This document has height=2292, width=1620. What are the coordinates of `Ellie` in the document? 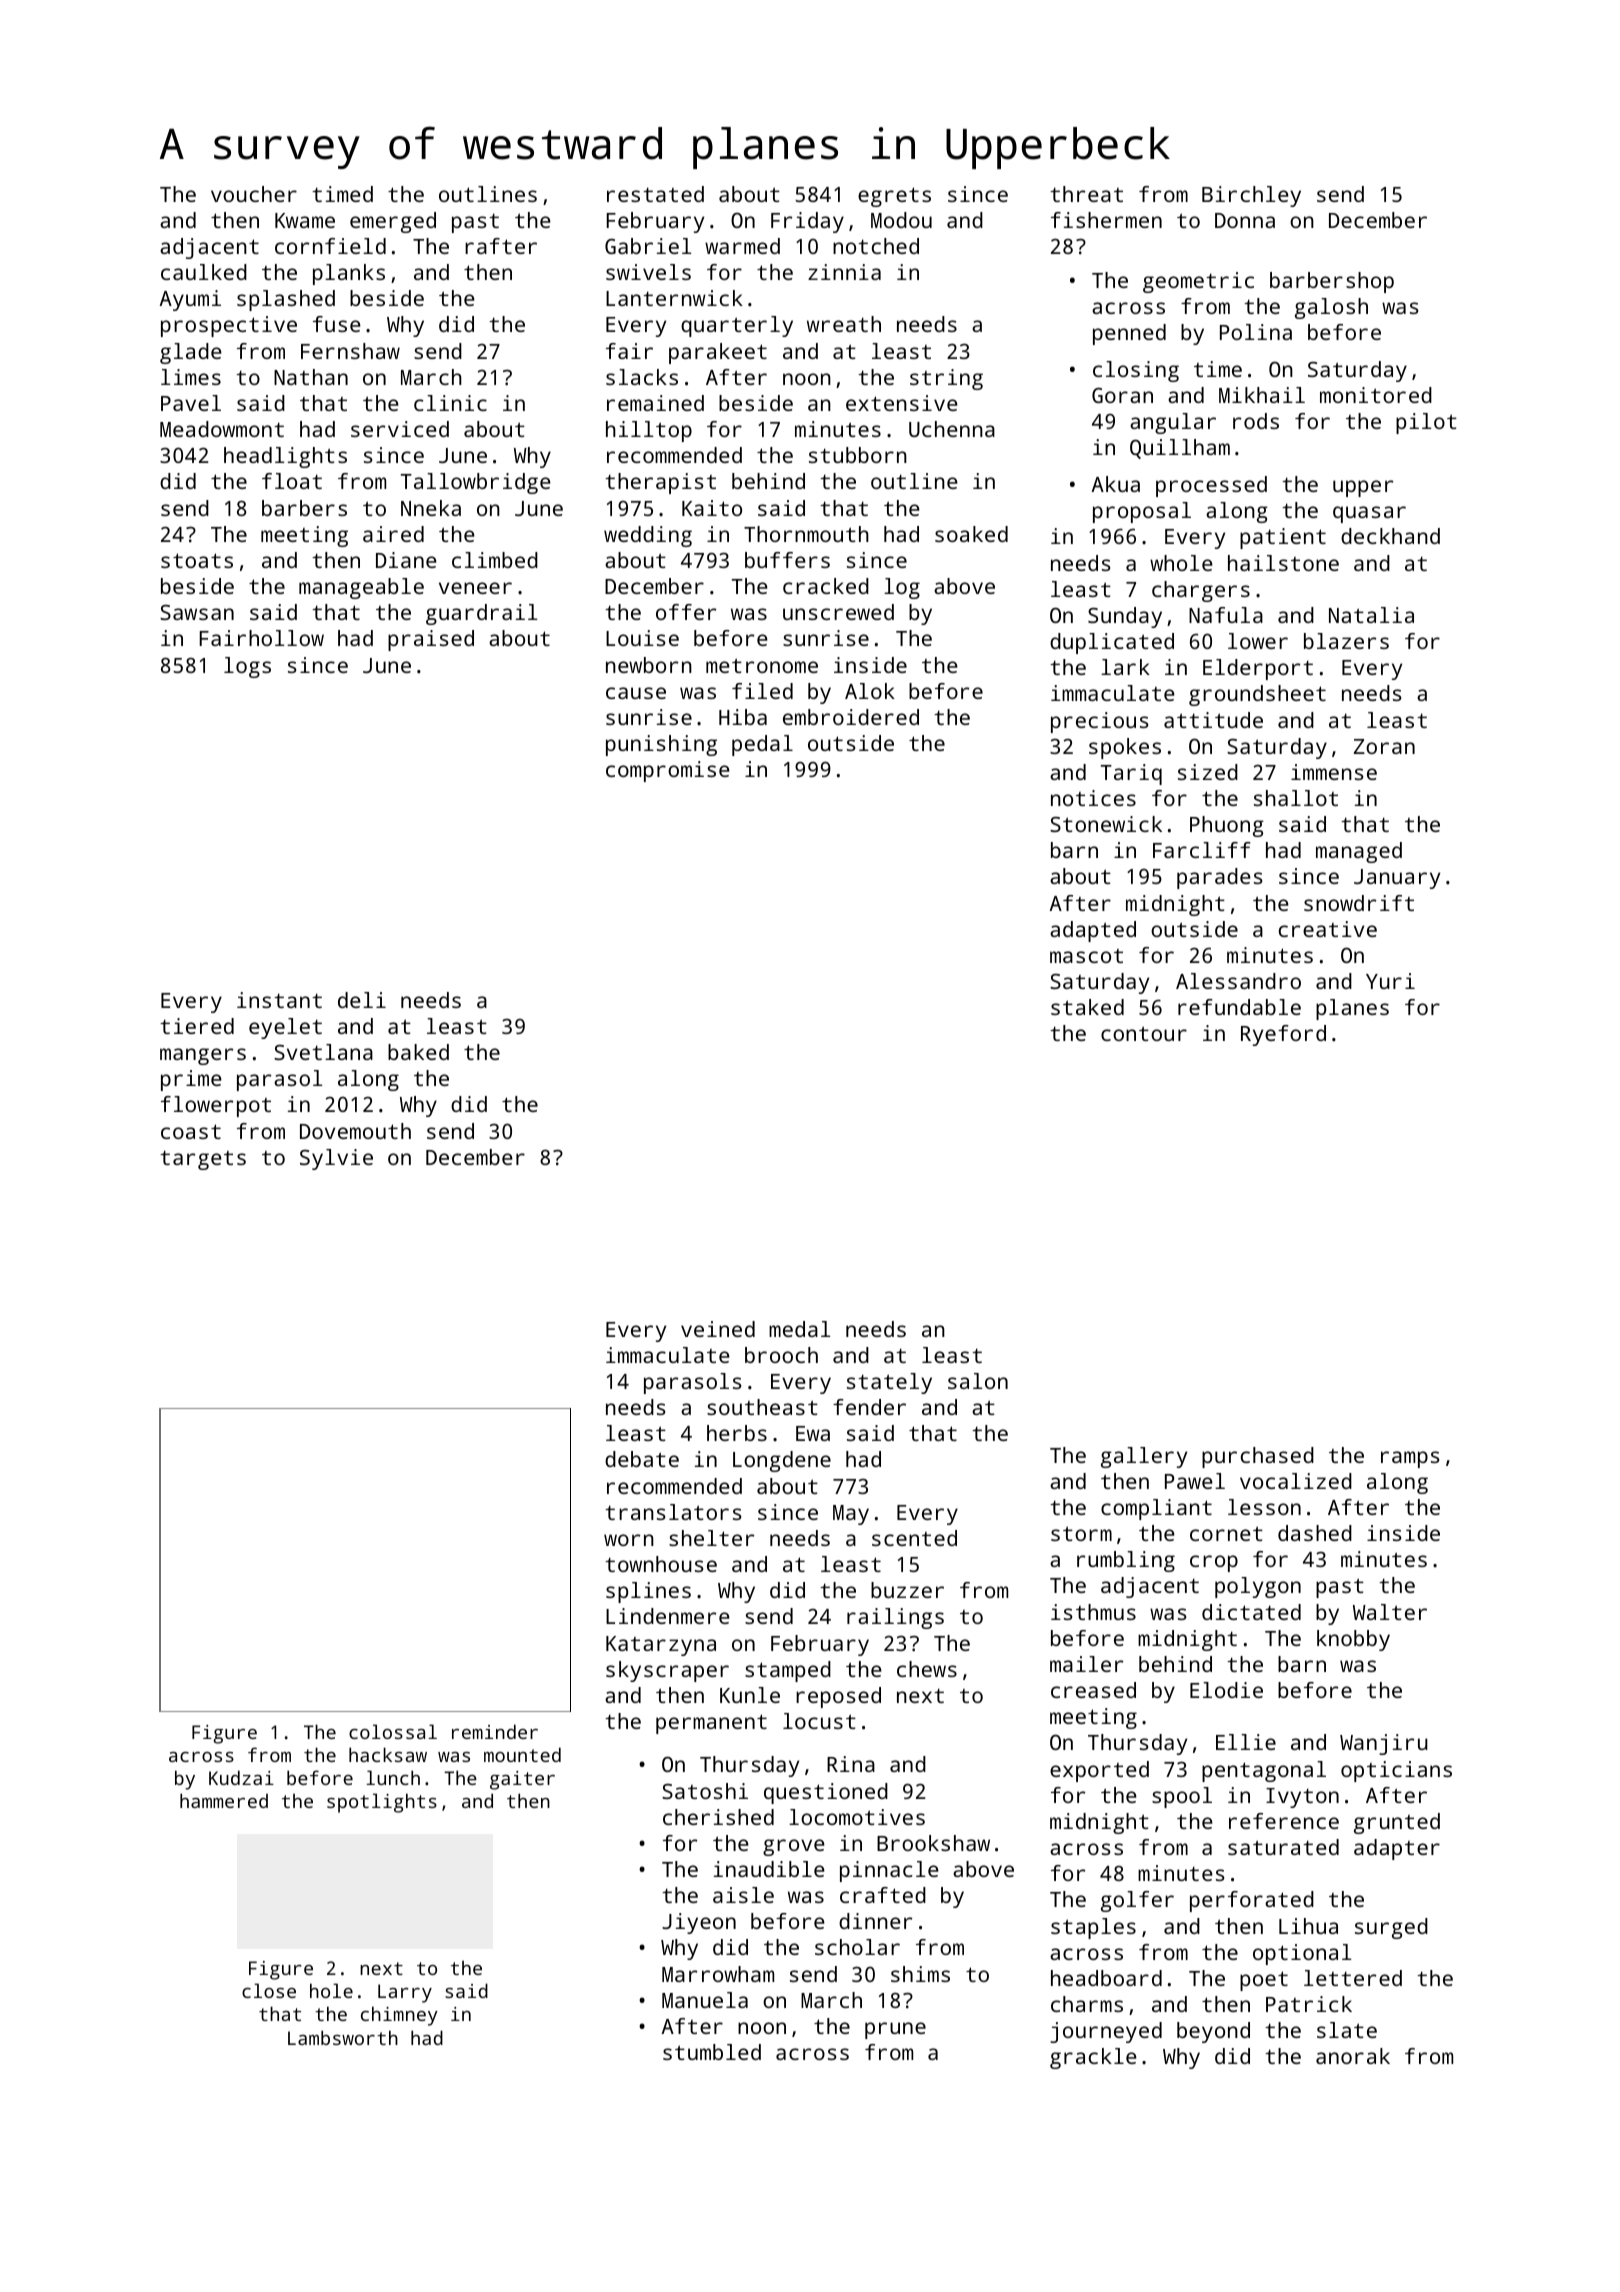 It's located at (1246, 1742).
